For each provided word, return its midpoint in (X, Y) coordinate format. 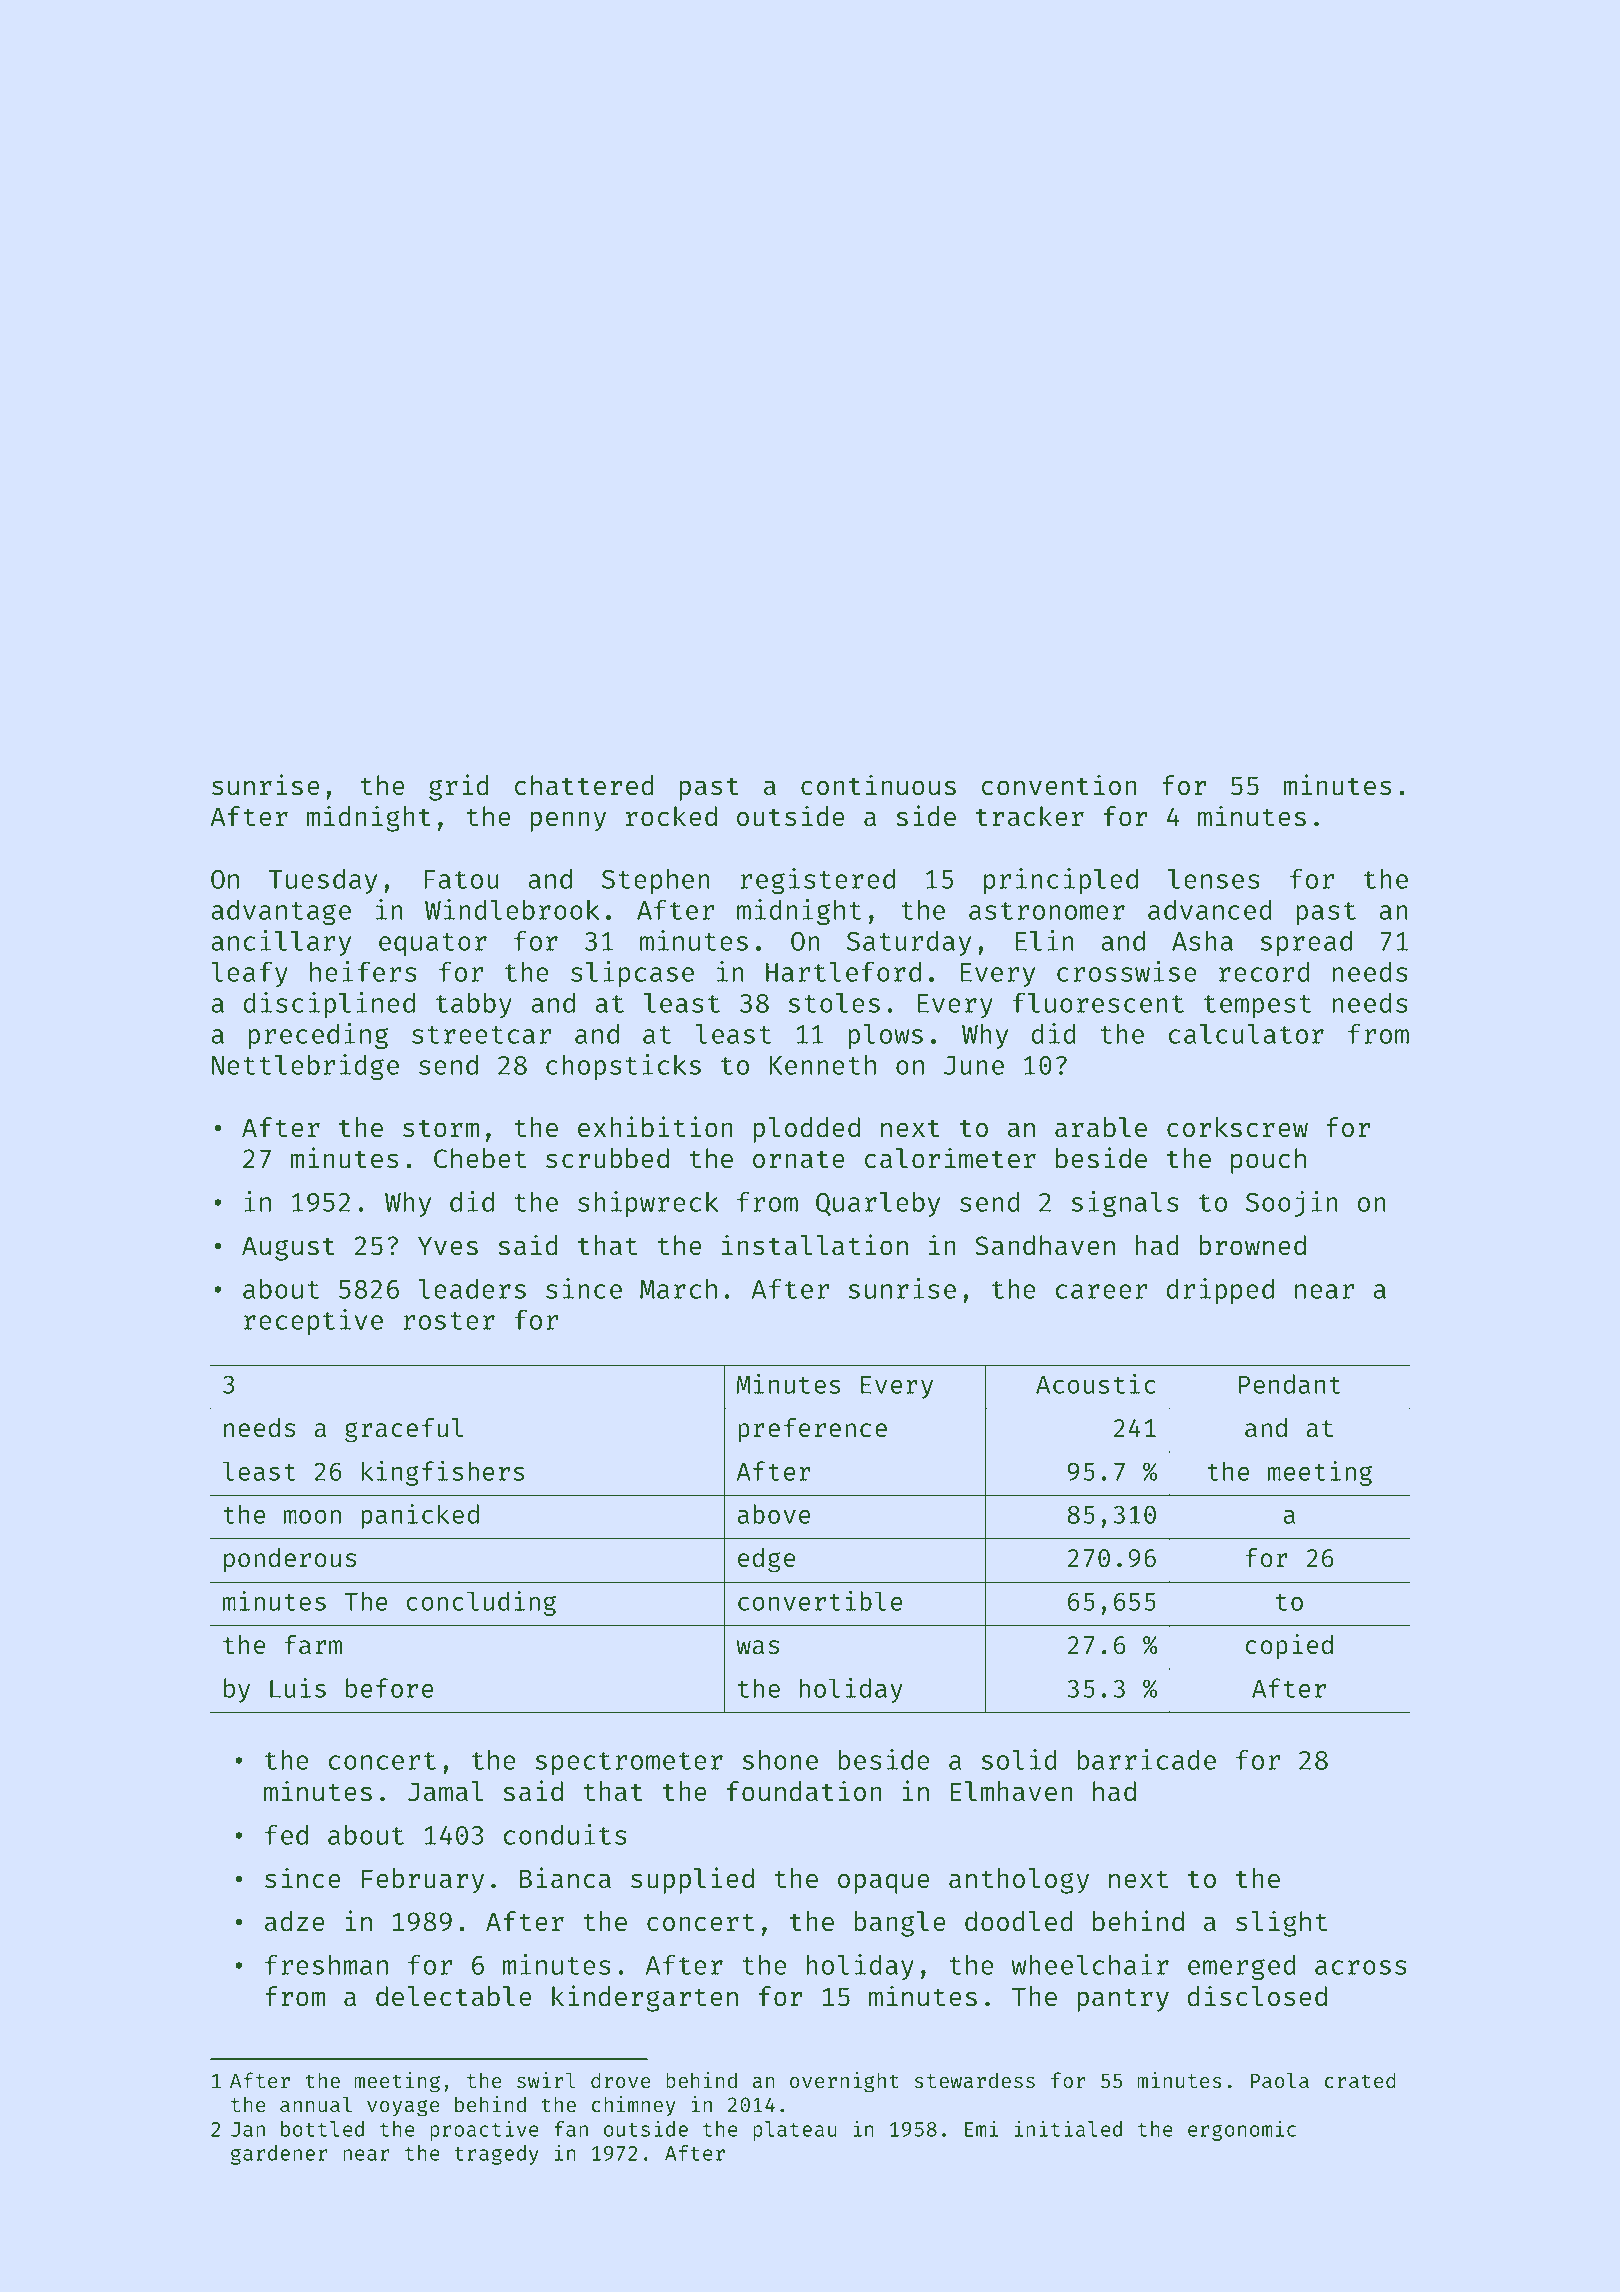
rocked (671, 816)
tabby (474, 1005)
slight (1281, 1923)
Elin (1045, 940)
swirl (546, 2080)
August (288, 1248)
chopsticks (623, 1067)
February (423, 1881)
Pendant (1290, 1384)
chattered (584, 785)
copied (1289, 1647)
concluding (481, 1603)
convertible (820, 1601)
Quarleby (878, 1204)
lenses (1214, 879)
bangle (900, 1924)
